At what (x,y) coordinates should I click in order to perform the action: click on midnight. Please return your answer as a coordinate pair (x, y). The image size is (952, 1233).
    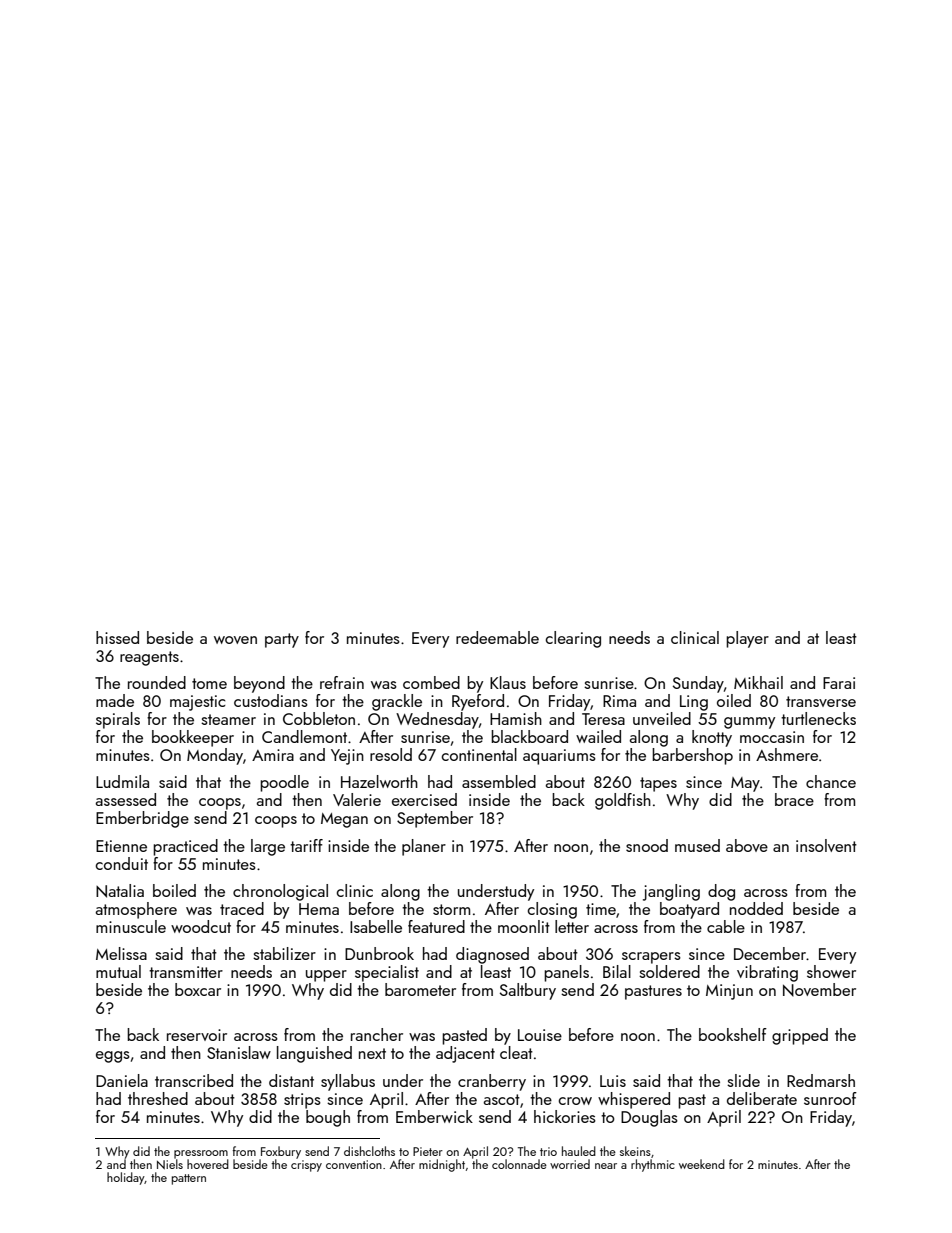
    Looking at the image, I should click on (442, 1165).
